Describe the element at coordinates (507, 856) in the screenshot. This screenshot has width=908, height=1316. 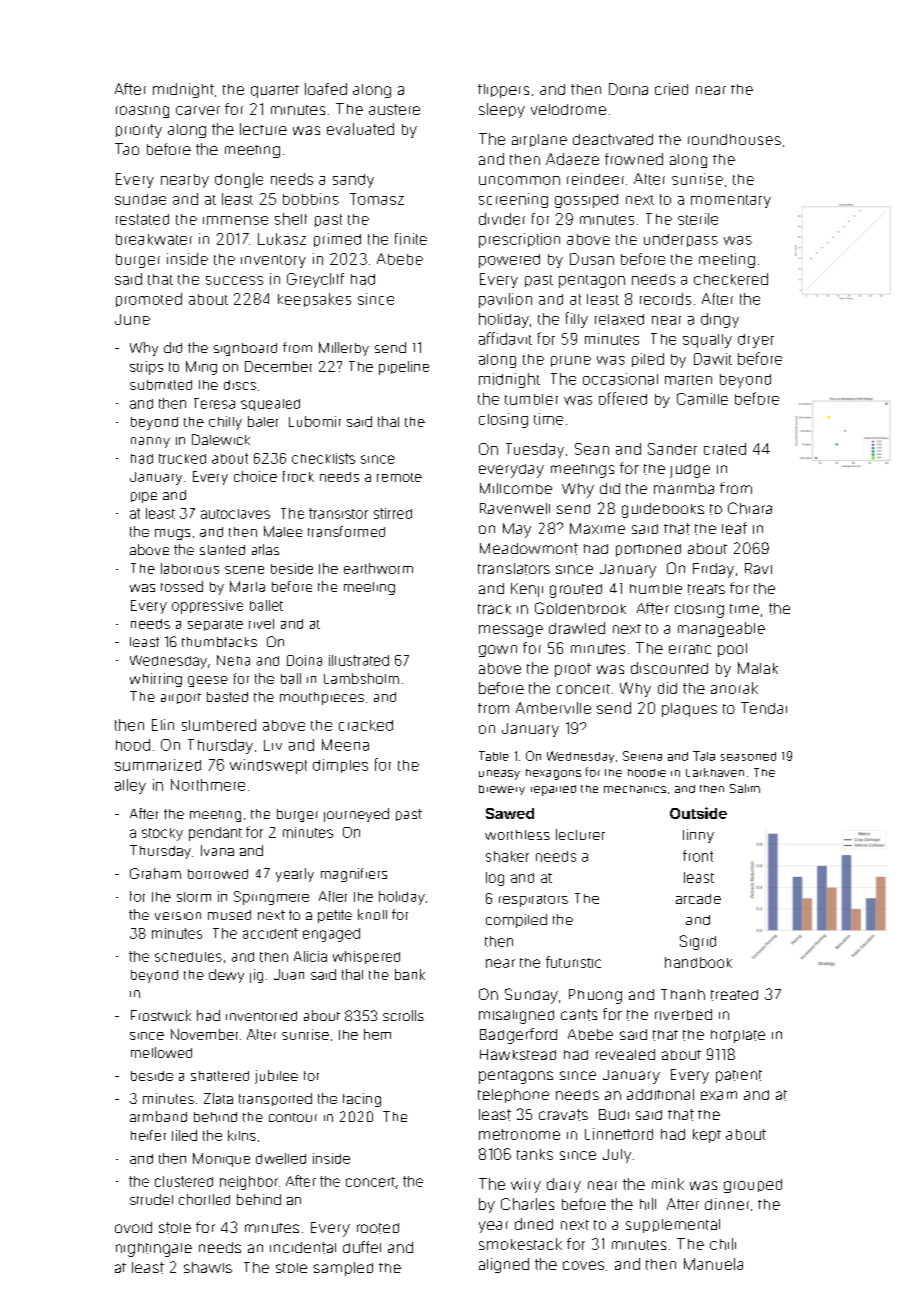
I see `shaker` at that location.
